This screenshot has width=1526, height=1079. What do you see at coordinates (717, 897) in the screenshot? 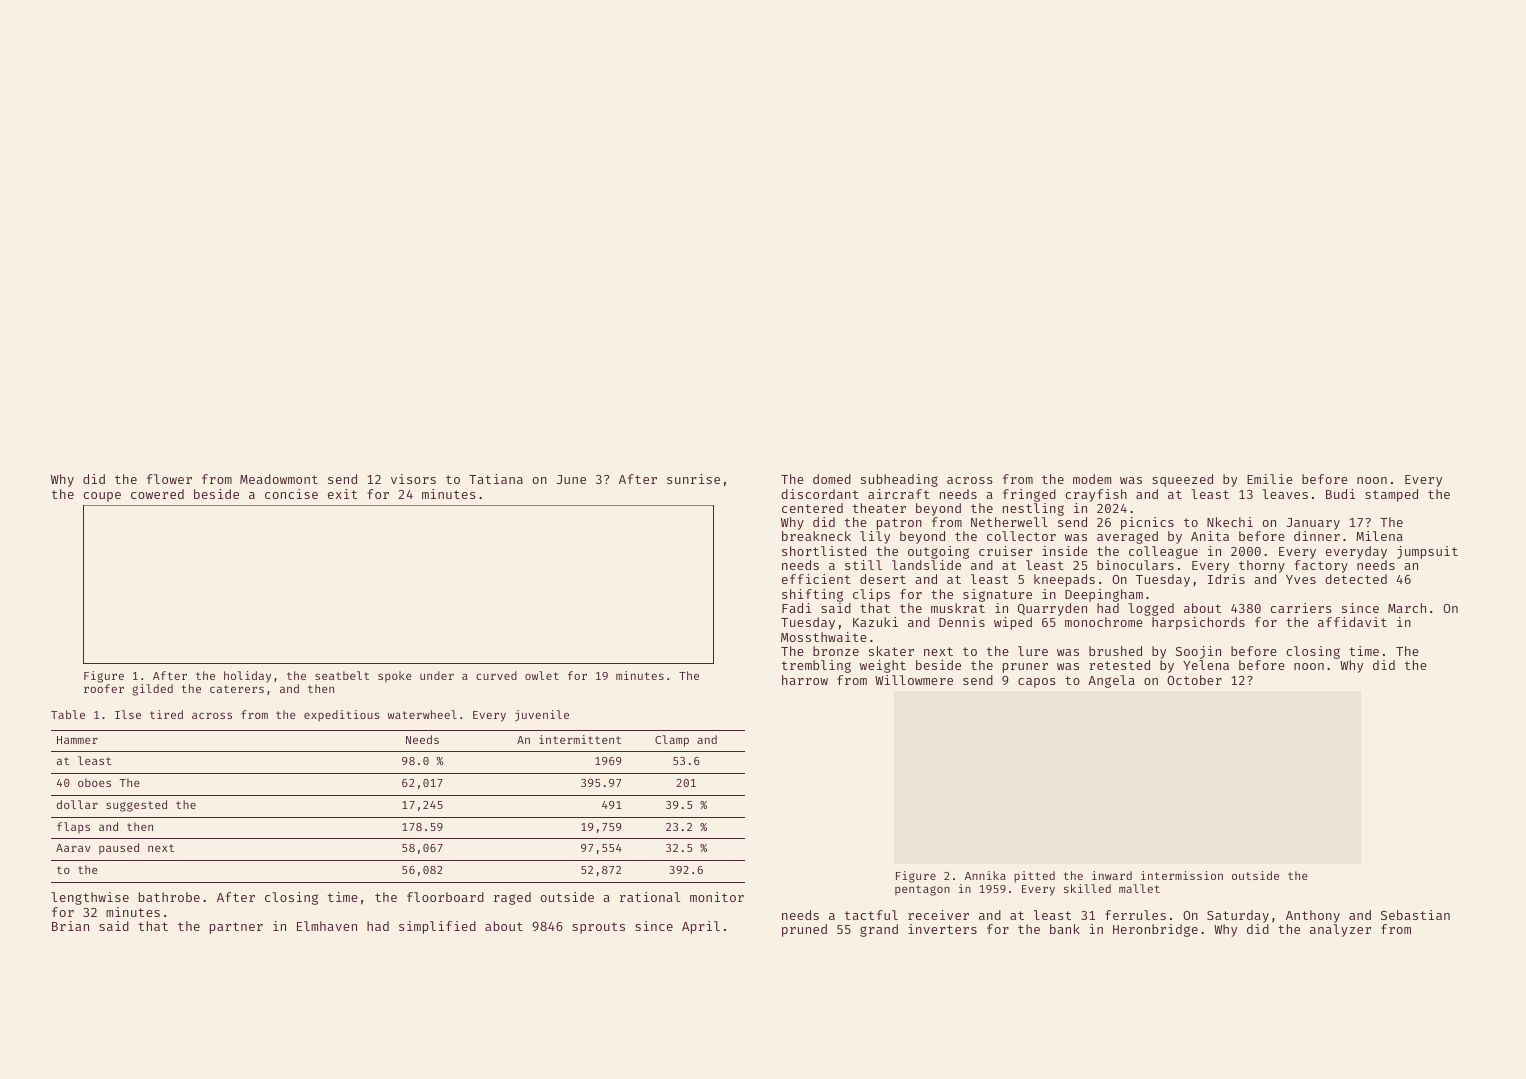
I see `monitor` at bounding box center [717, 897].
